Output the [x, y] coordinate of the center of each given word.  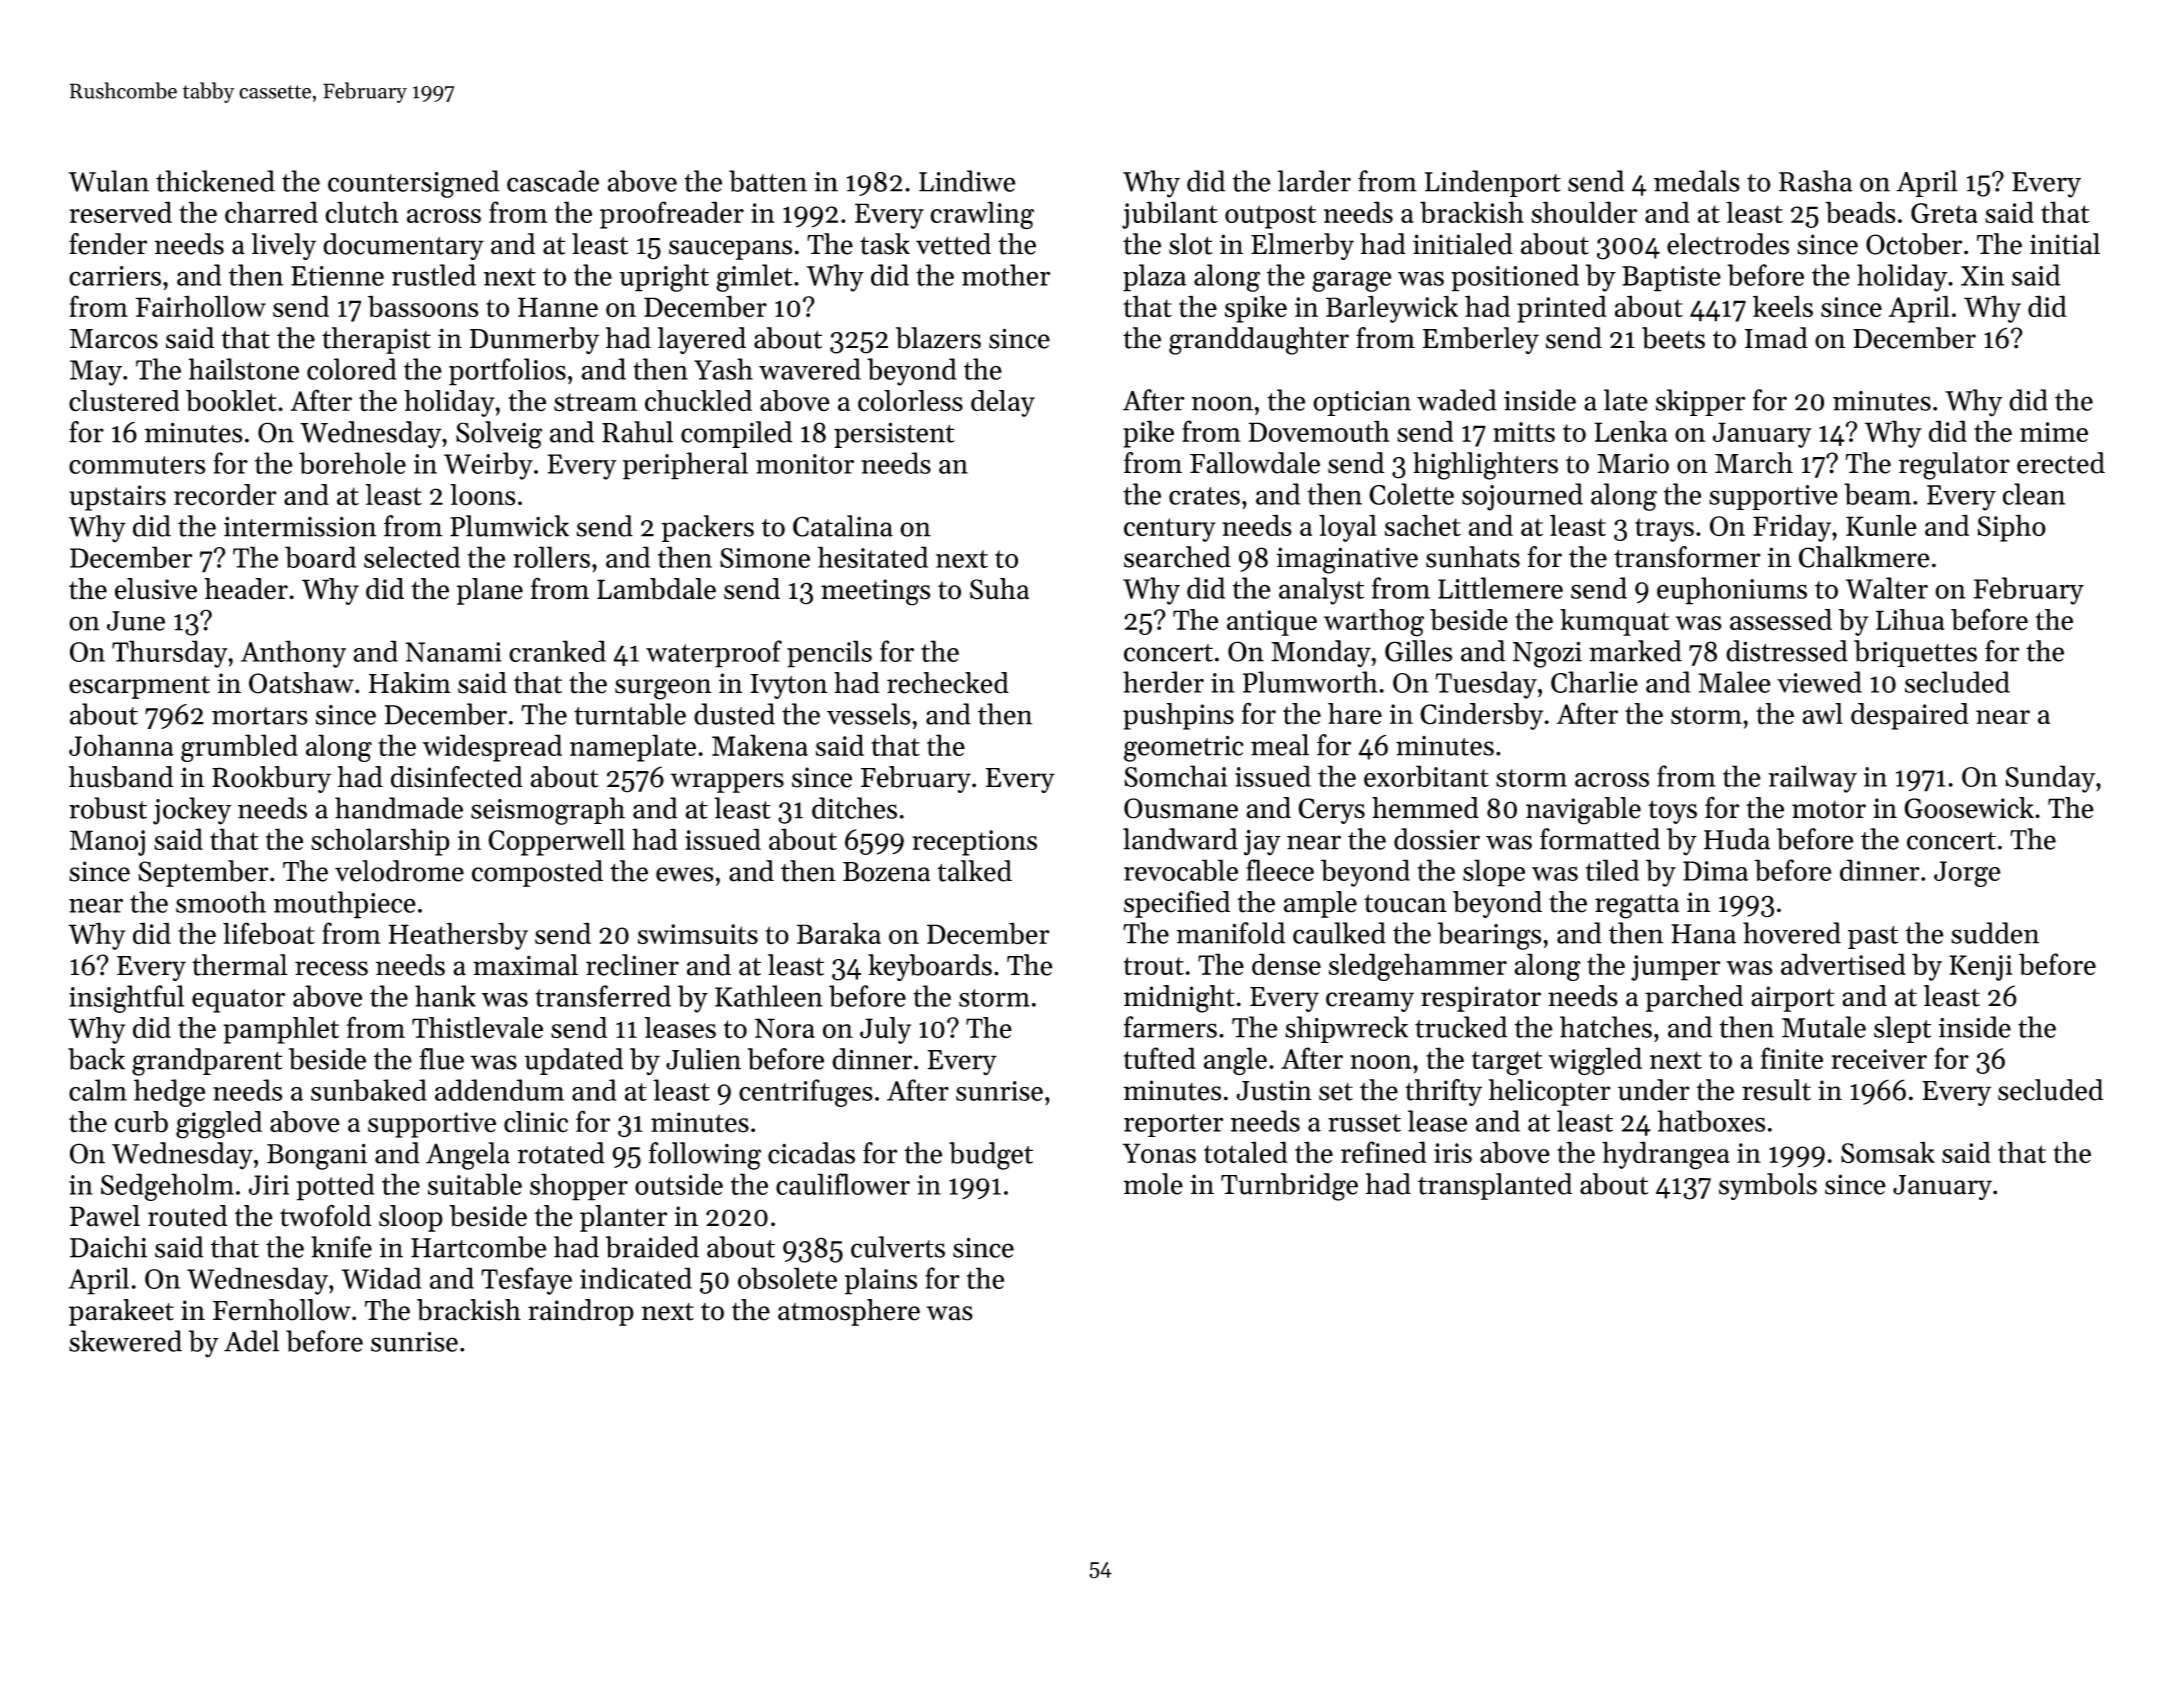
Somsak [1888, 1152]
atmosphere [849, 1312]
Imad [1776, 338]
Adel [251, 1341]
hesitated [873, 557]
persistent [894, 435]
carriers [115, 276]
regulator [1954, 466]
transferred [603, 996]
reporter [1173, 1125]
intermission [300, 526]
